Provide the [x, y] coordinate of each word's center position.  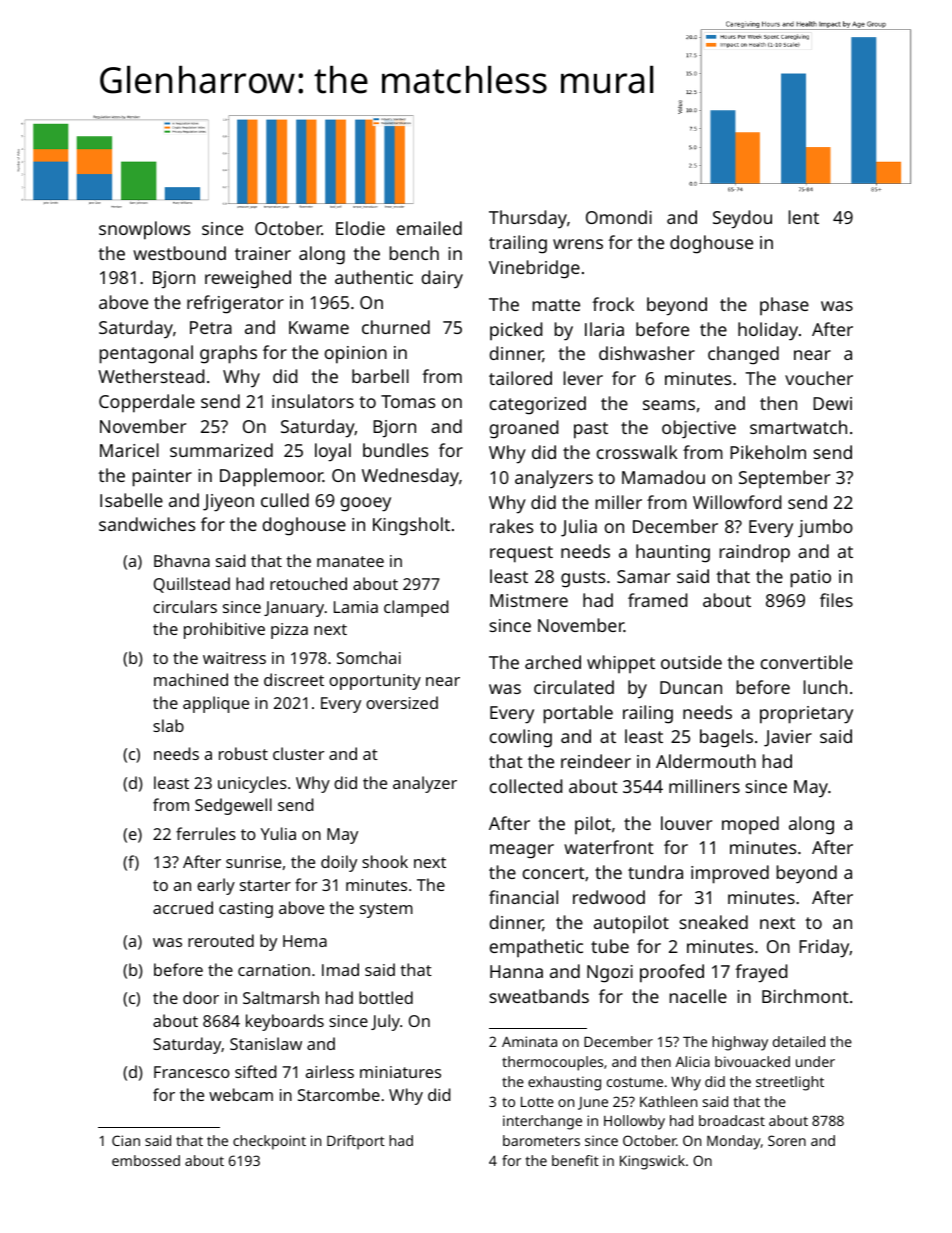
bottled [386, 997]
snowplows [144, 230]
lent [804, 217]
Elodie [360, 228]
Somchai [369, 657]
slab [168, 725]
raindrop [755, 553]
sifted [255, 1071]
